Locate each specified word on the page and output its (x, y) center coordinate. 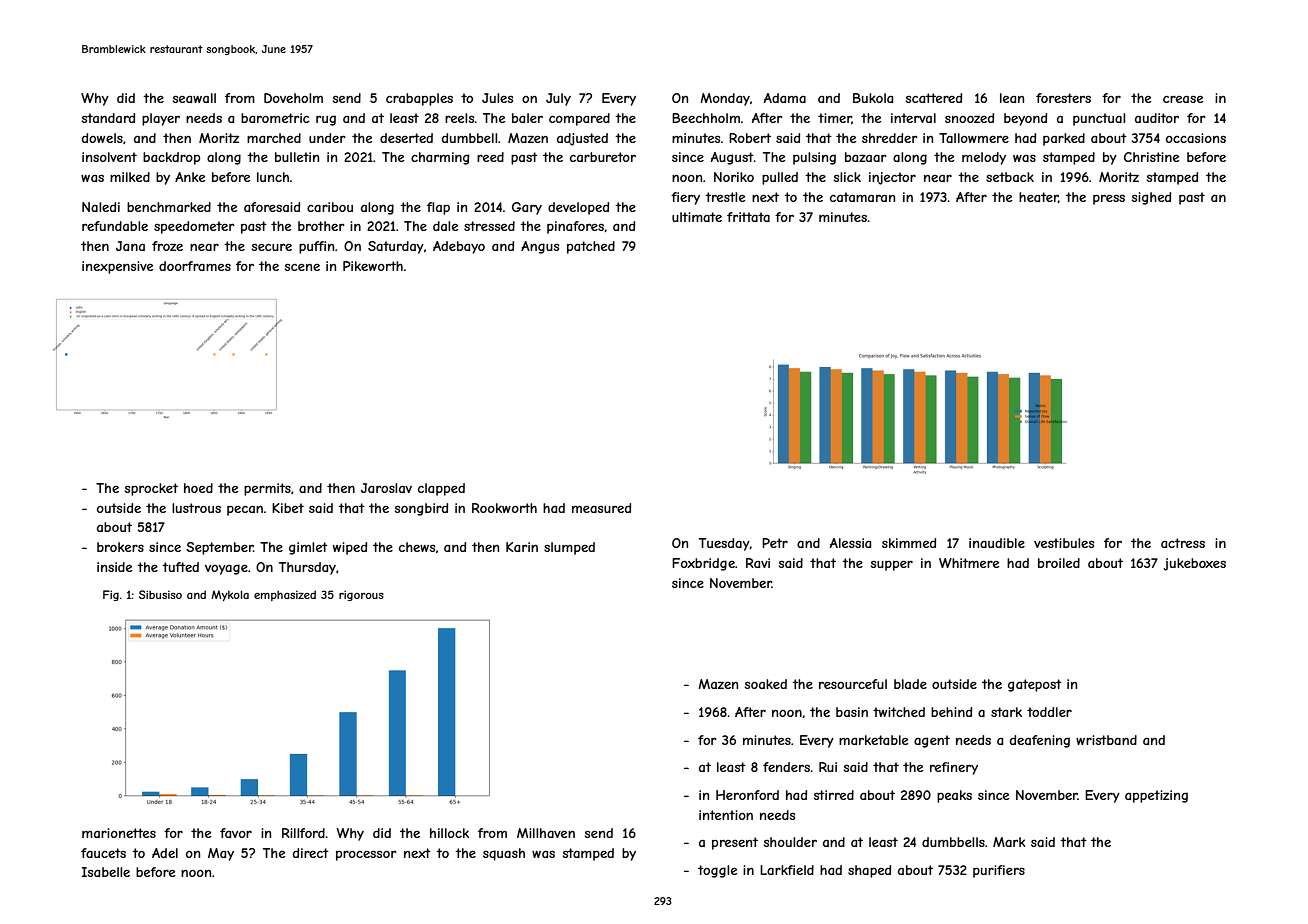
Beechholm (706, 118)
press (1109, 199)
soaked (766, 684)
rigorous (361, 595)
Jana (130, 246)
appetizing (1156, 796)
